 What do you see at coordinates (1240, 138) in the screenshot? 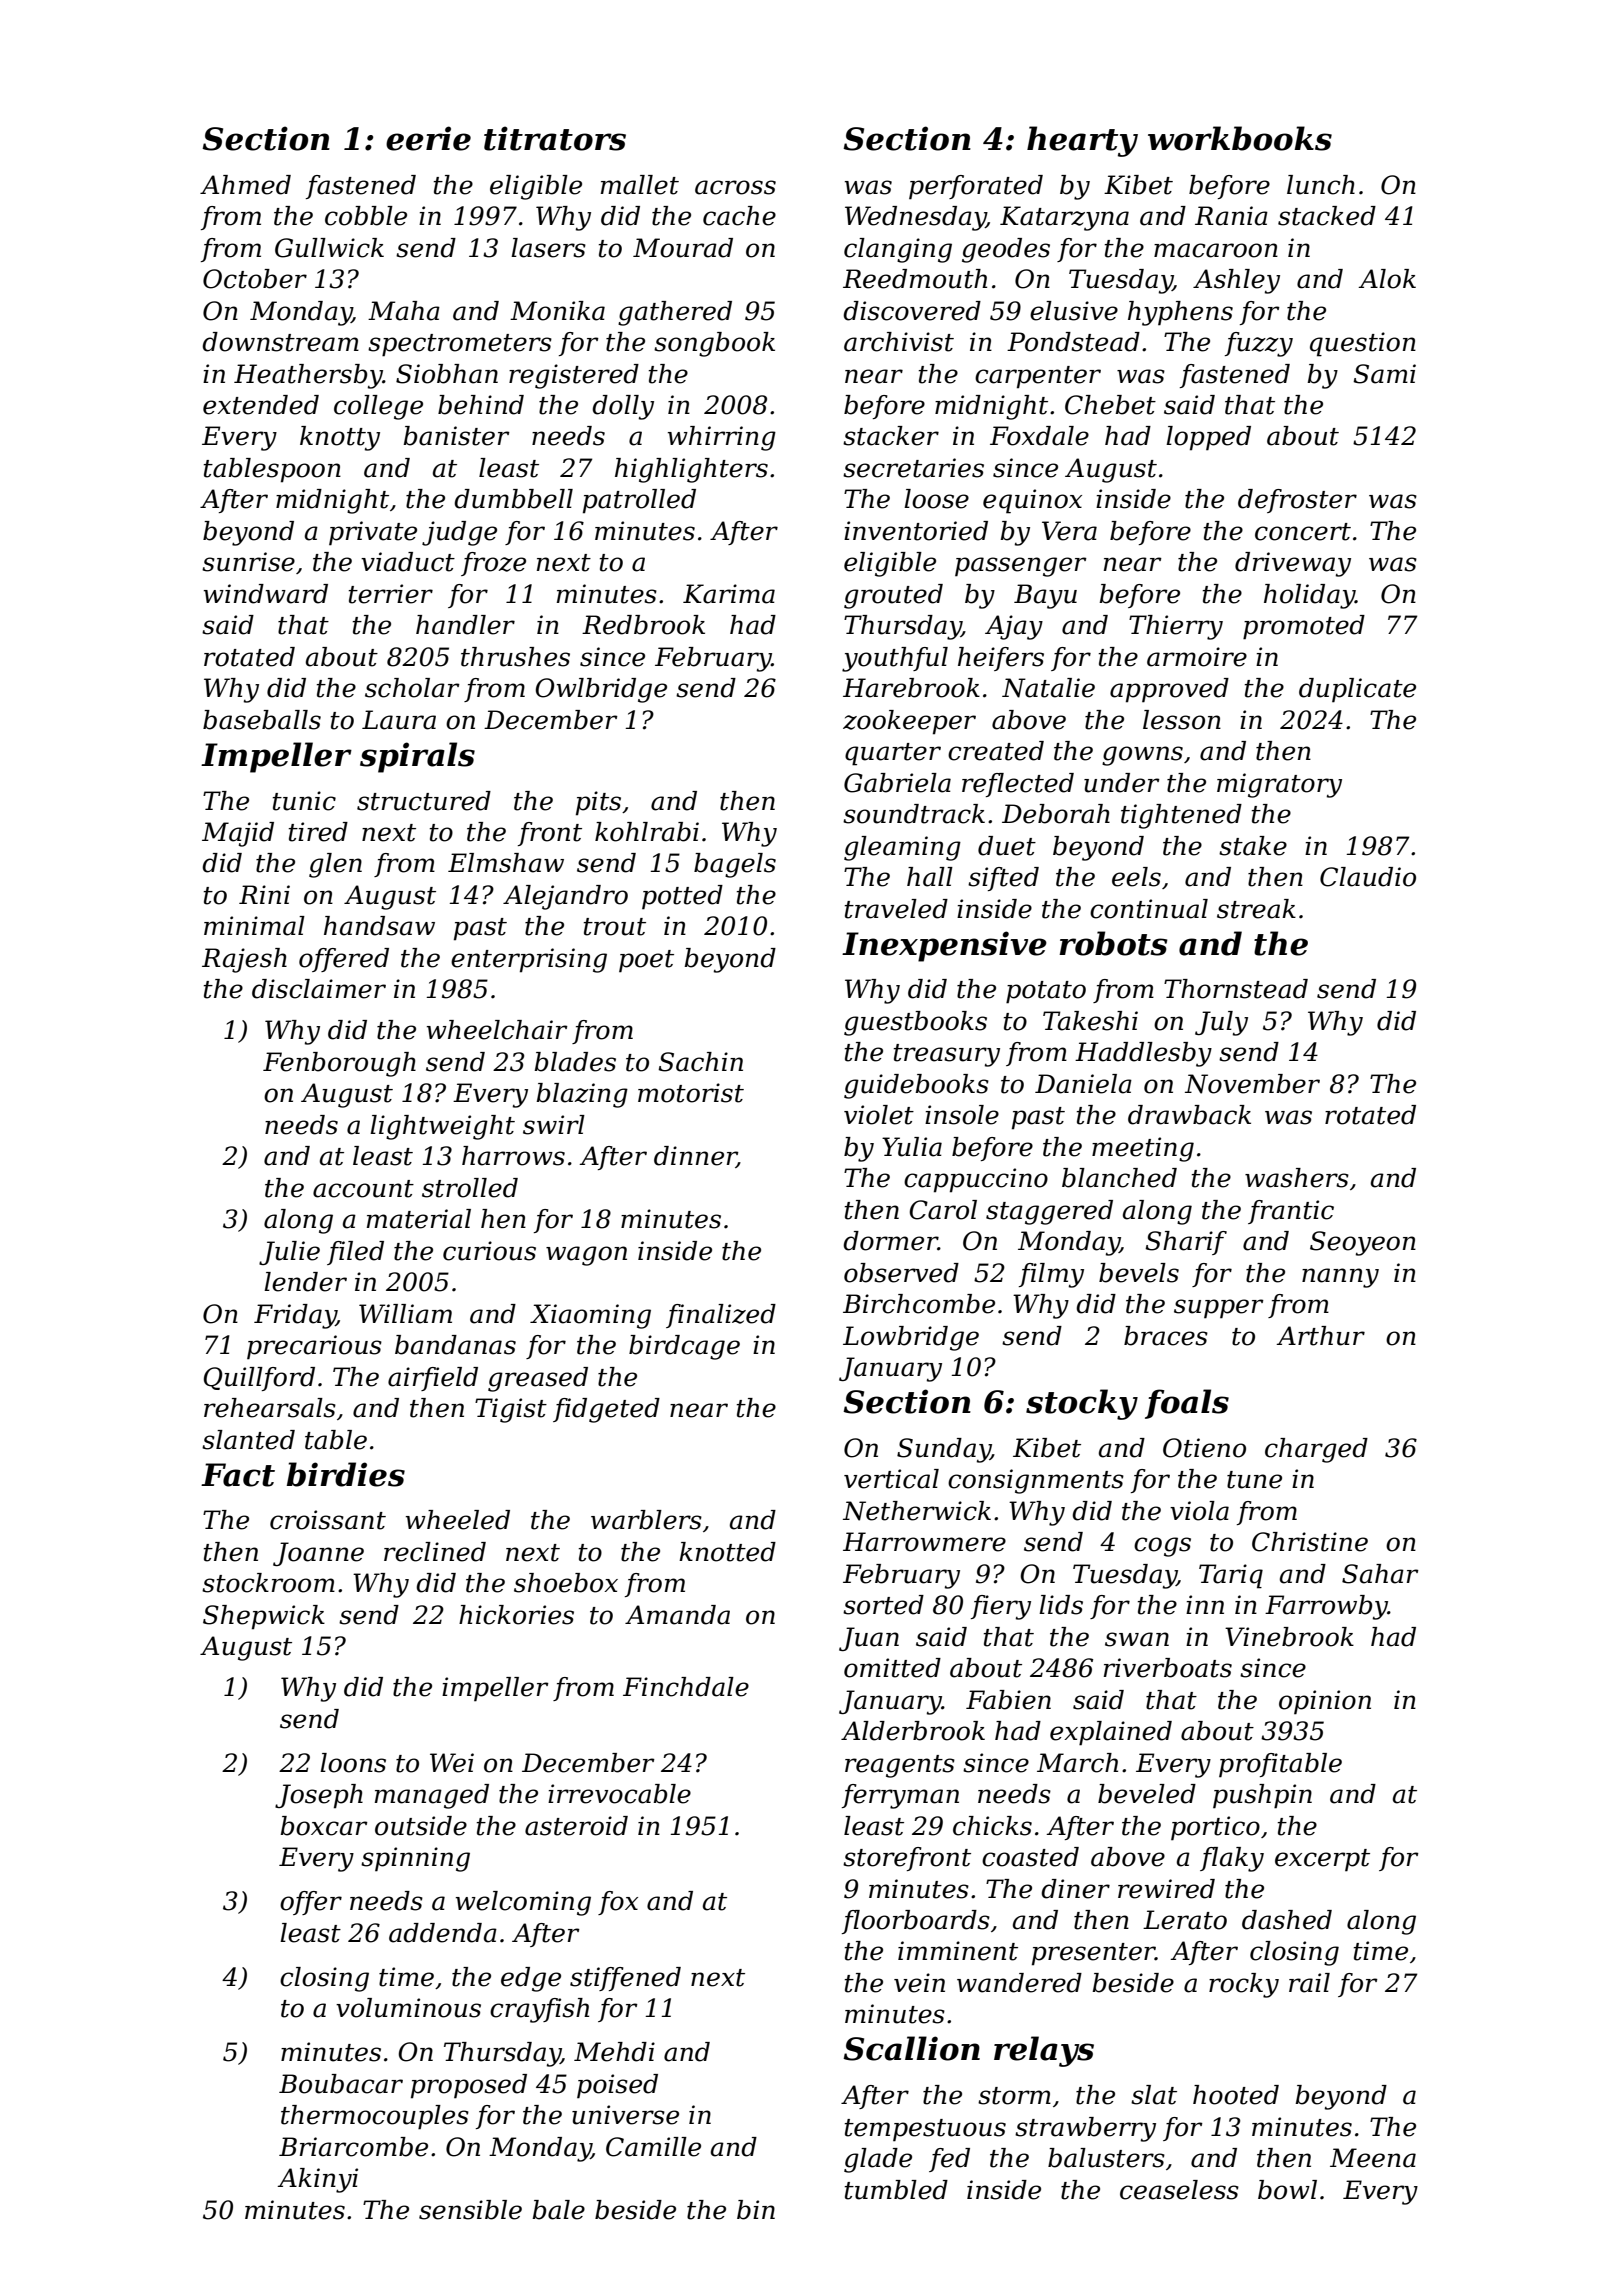
I see `workbooks` at bounding box center [1240, 138].
